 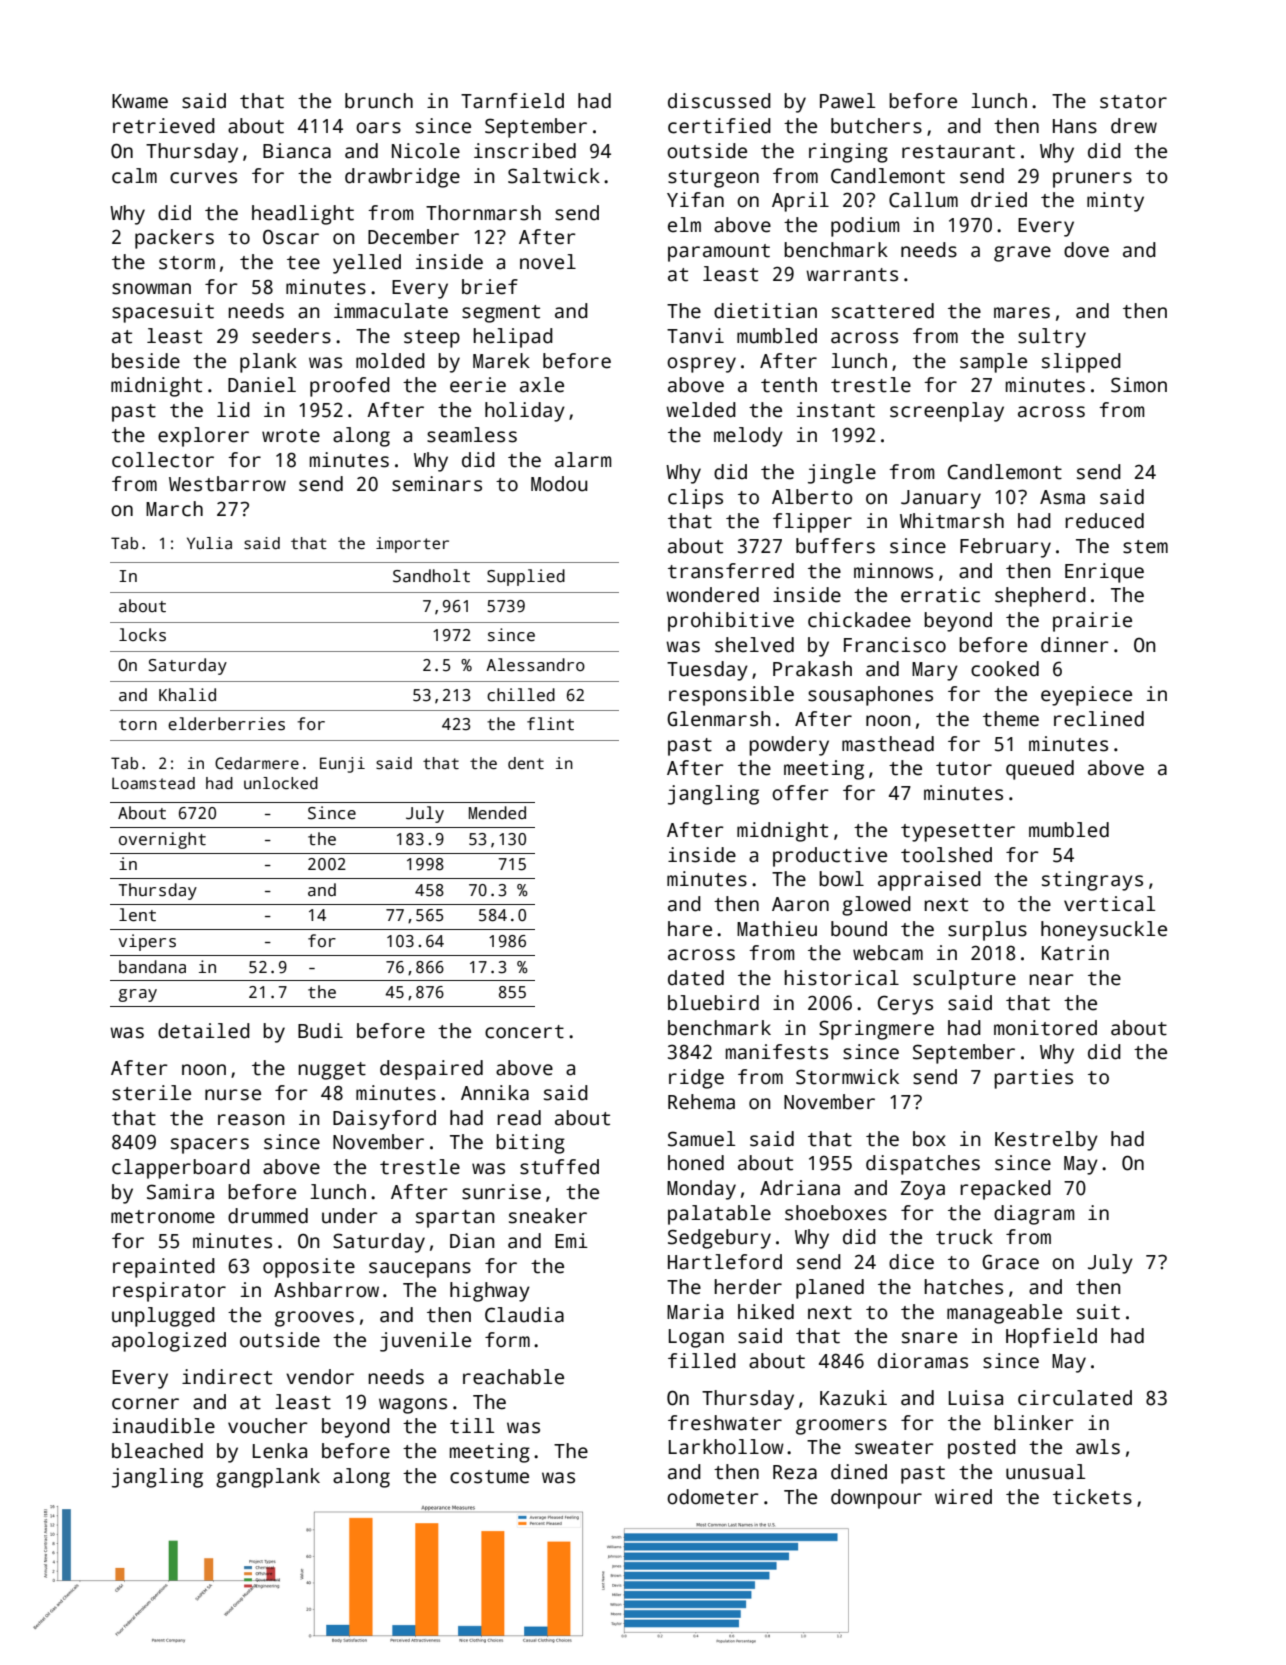 What do you see at coordinates (512, 101) in the screenshot?
I see `Tarnfield` at bounding box center [512, 101].
